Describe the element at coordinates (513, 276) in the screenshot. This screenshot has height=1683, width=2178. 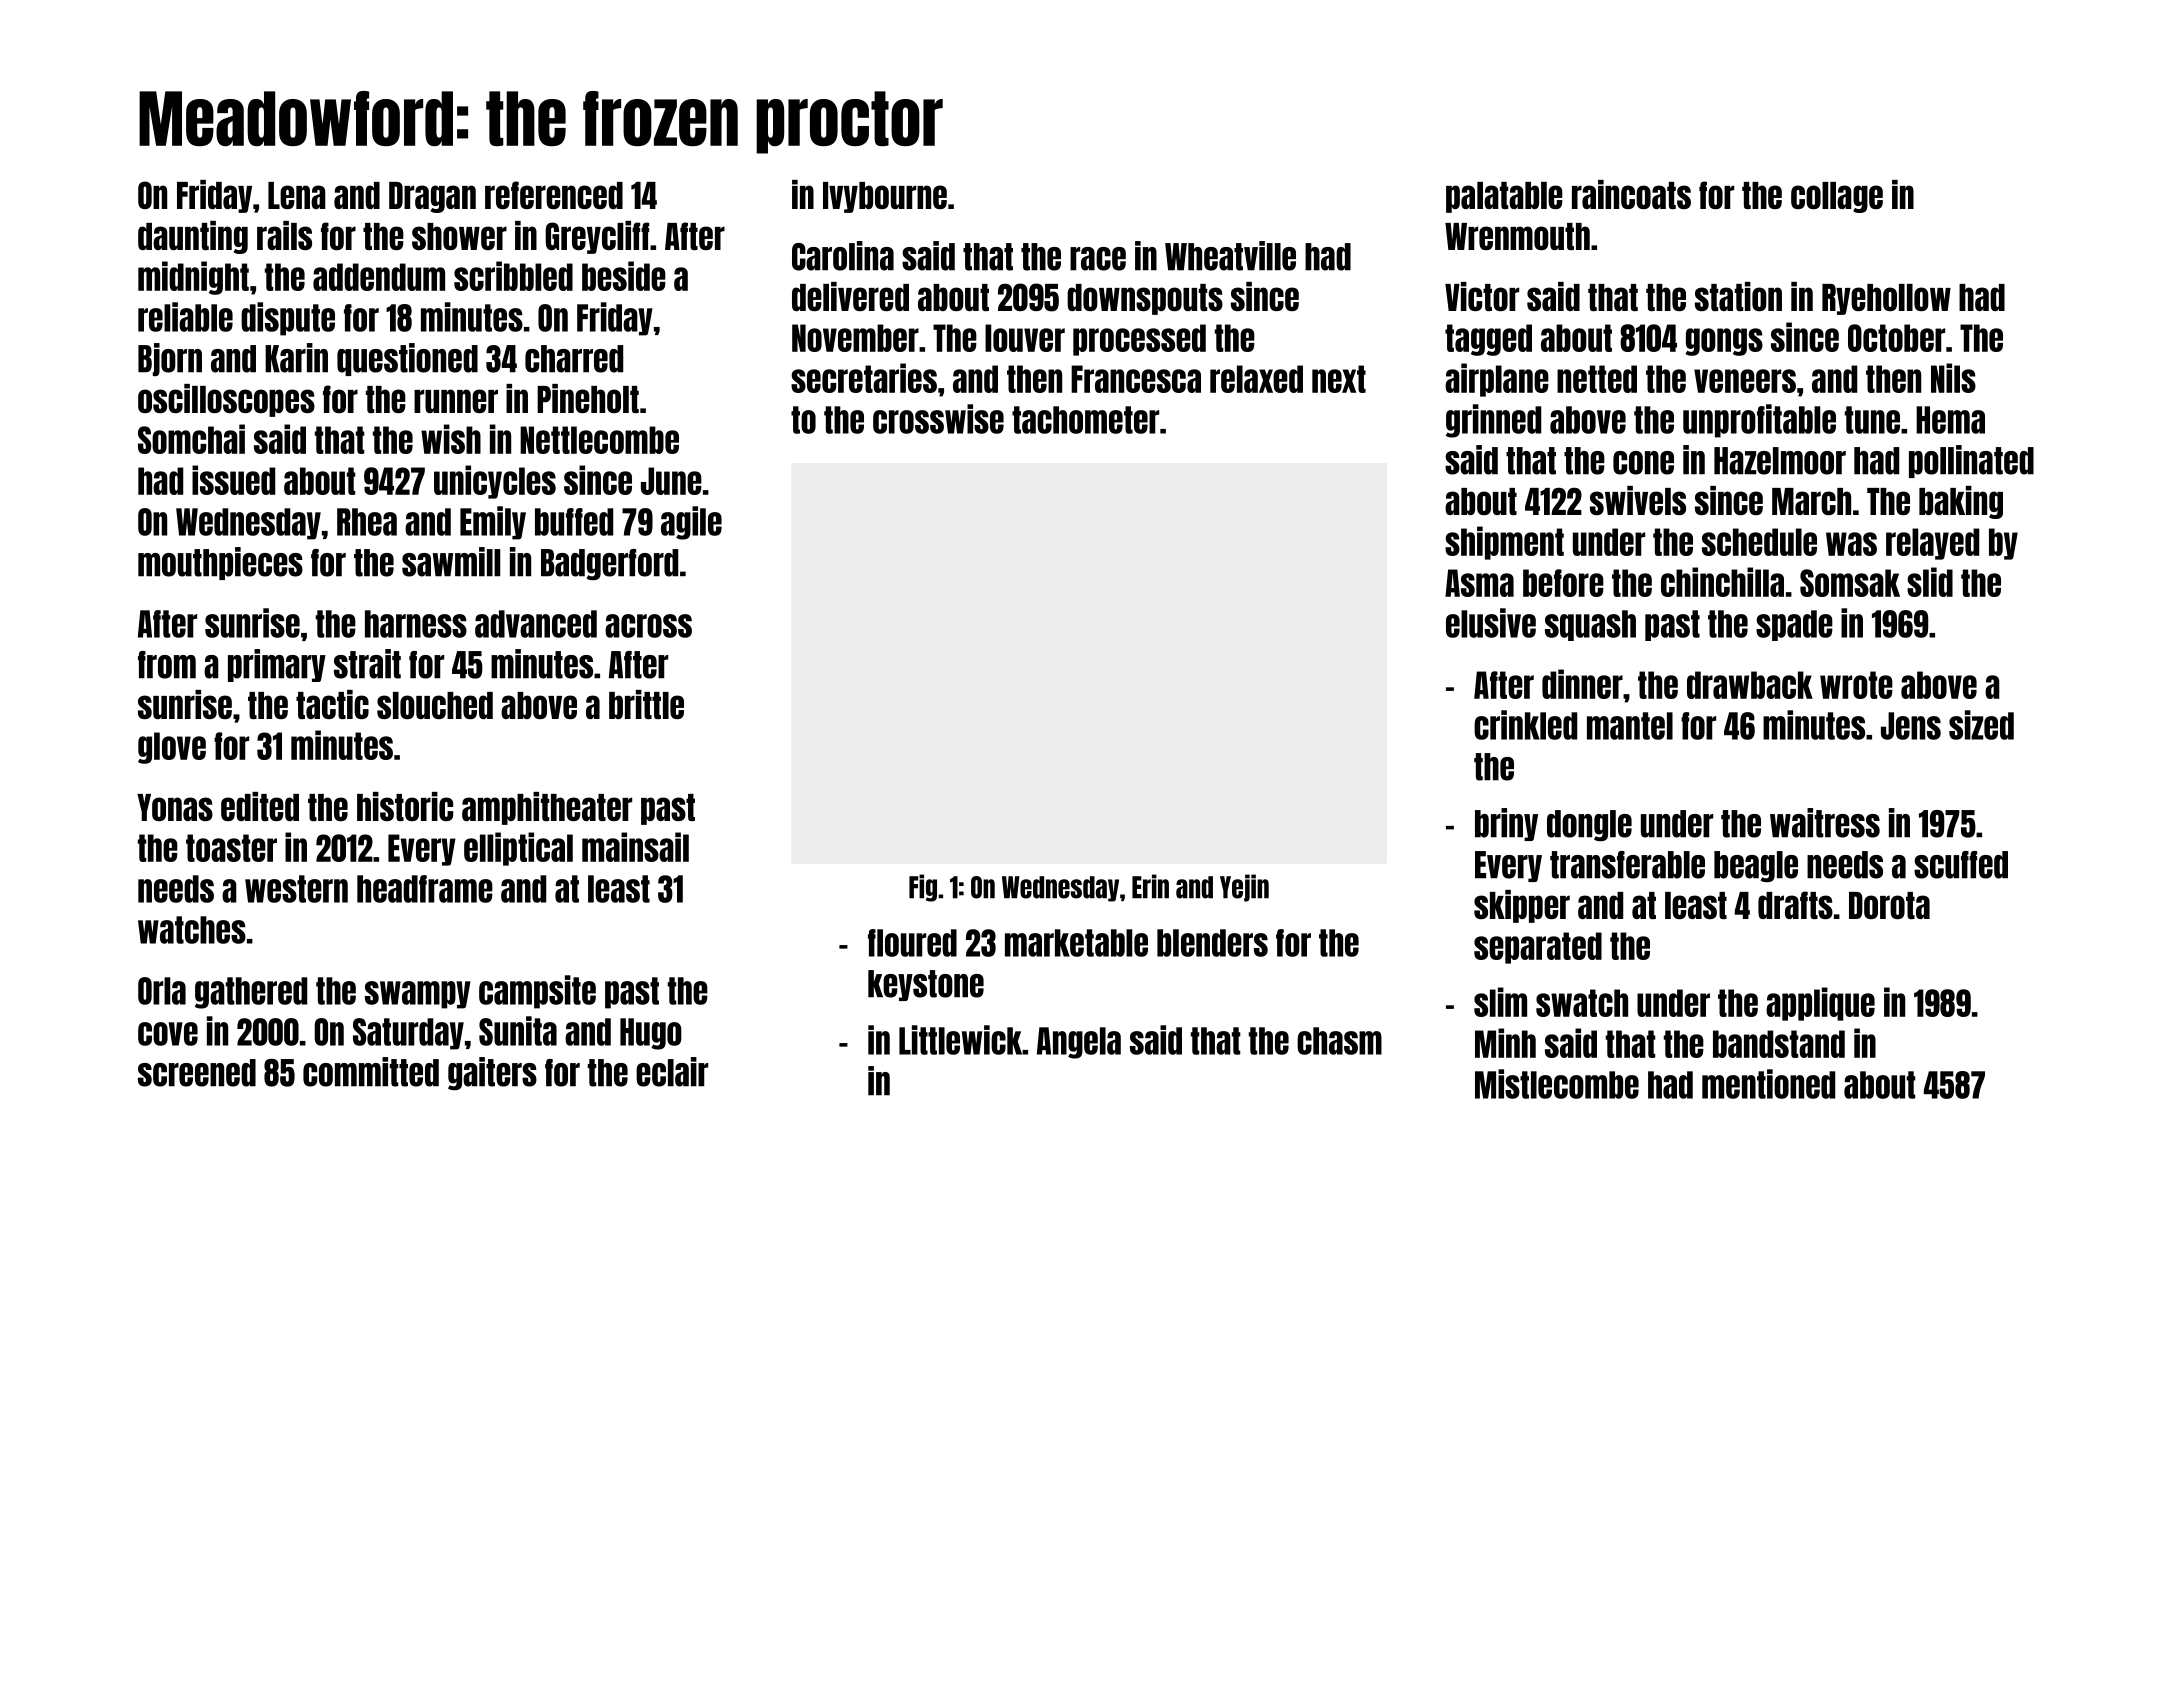
I see `scribbled` at that location.
